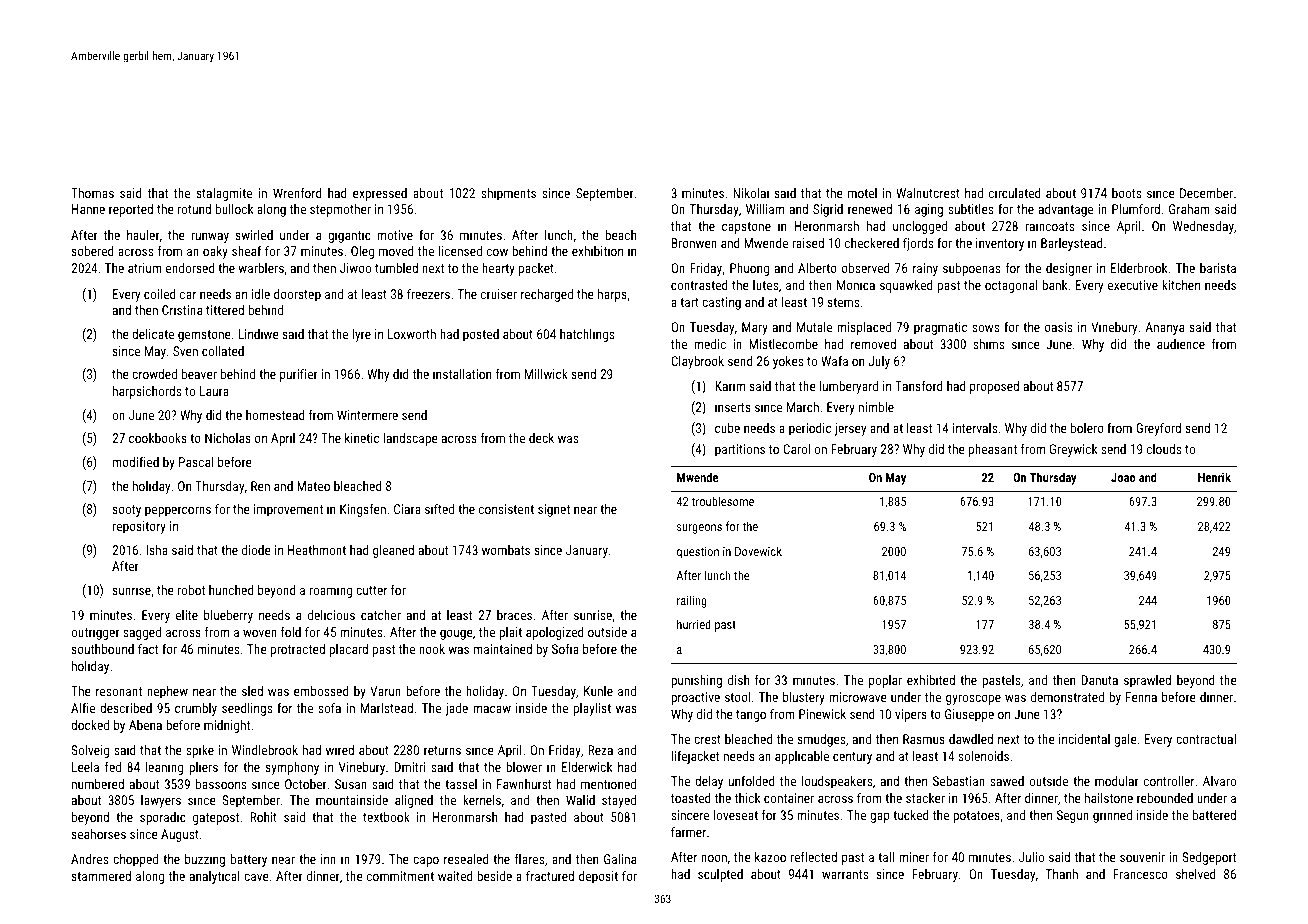 The height and width of the screenshot is (924, 1308). I want to click on sifted, so click(439, 508).
